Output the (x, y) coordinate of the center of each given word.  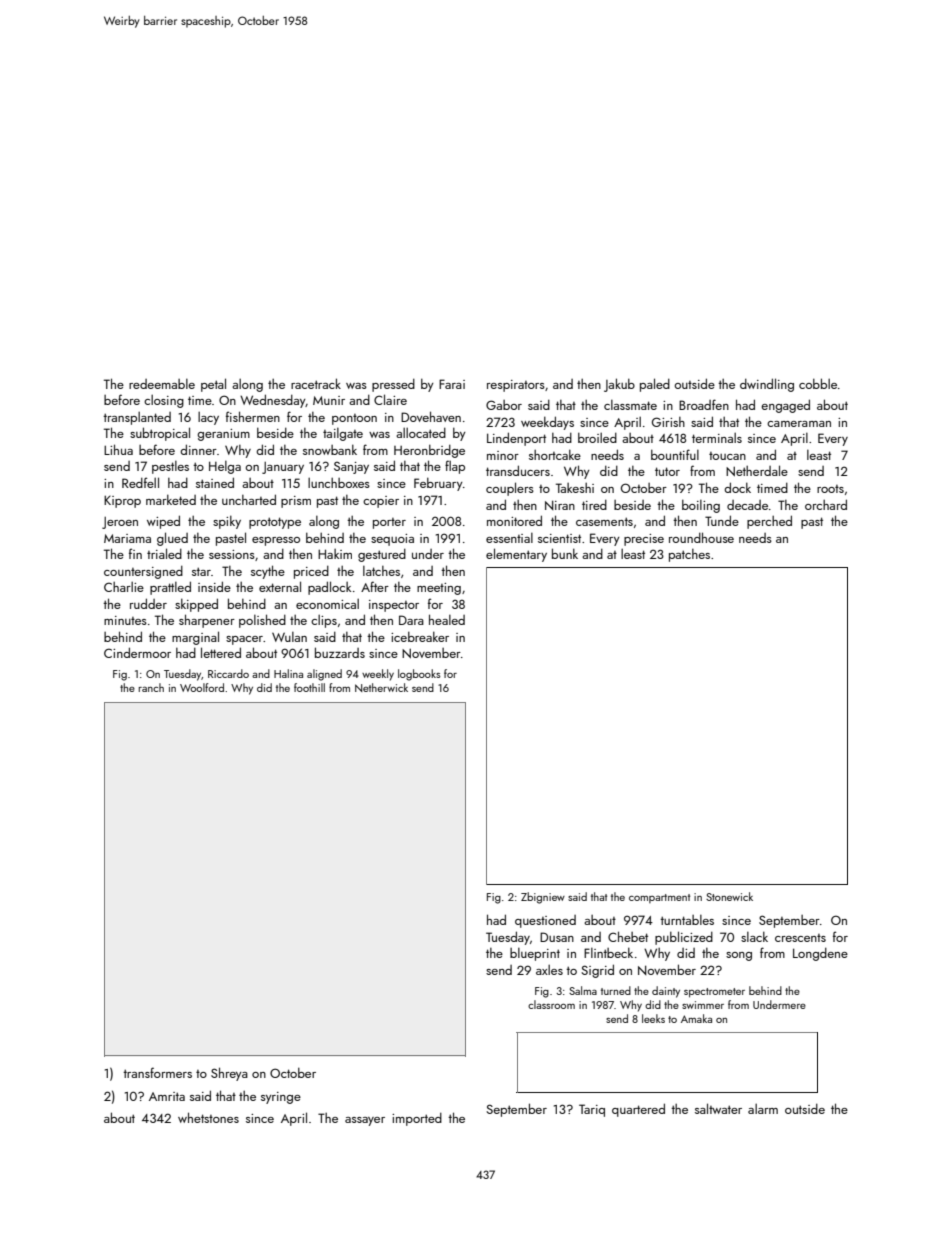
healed (447, 619)
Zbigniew (543, 898)
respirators (516, 386)
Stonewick (729, 896)
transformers (157, 1072)
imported (417, 1119)
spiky (227, 522)
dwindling (767, 385)
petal (213, 385)
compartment (659, 898)
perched (769, 522)
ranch (151, 687)
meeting (439, 589)
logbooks (419, 675)
